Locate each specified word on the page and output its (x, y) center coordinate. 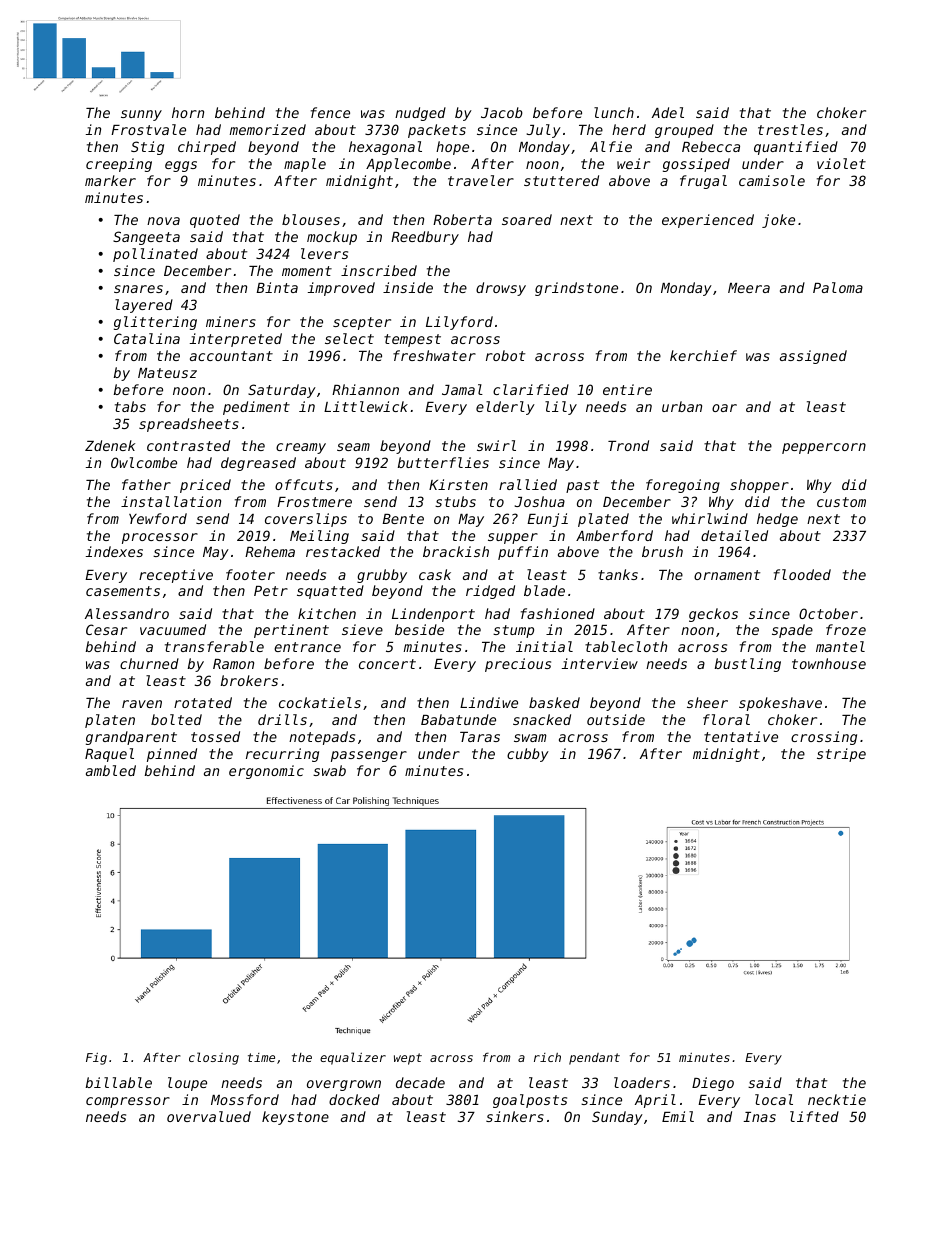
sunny (141, 115)
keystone (295, 1118)
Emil (678, 1116)
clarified (531, 389)
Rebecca (711, 146)
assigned (813, 357)
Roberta (462, 219)
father (146, 484)
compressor (128, 1102)
